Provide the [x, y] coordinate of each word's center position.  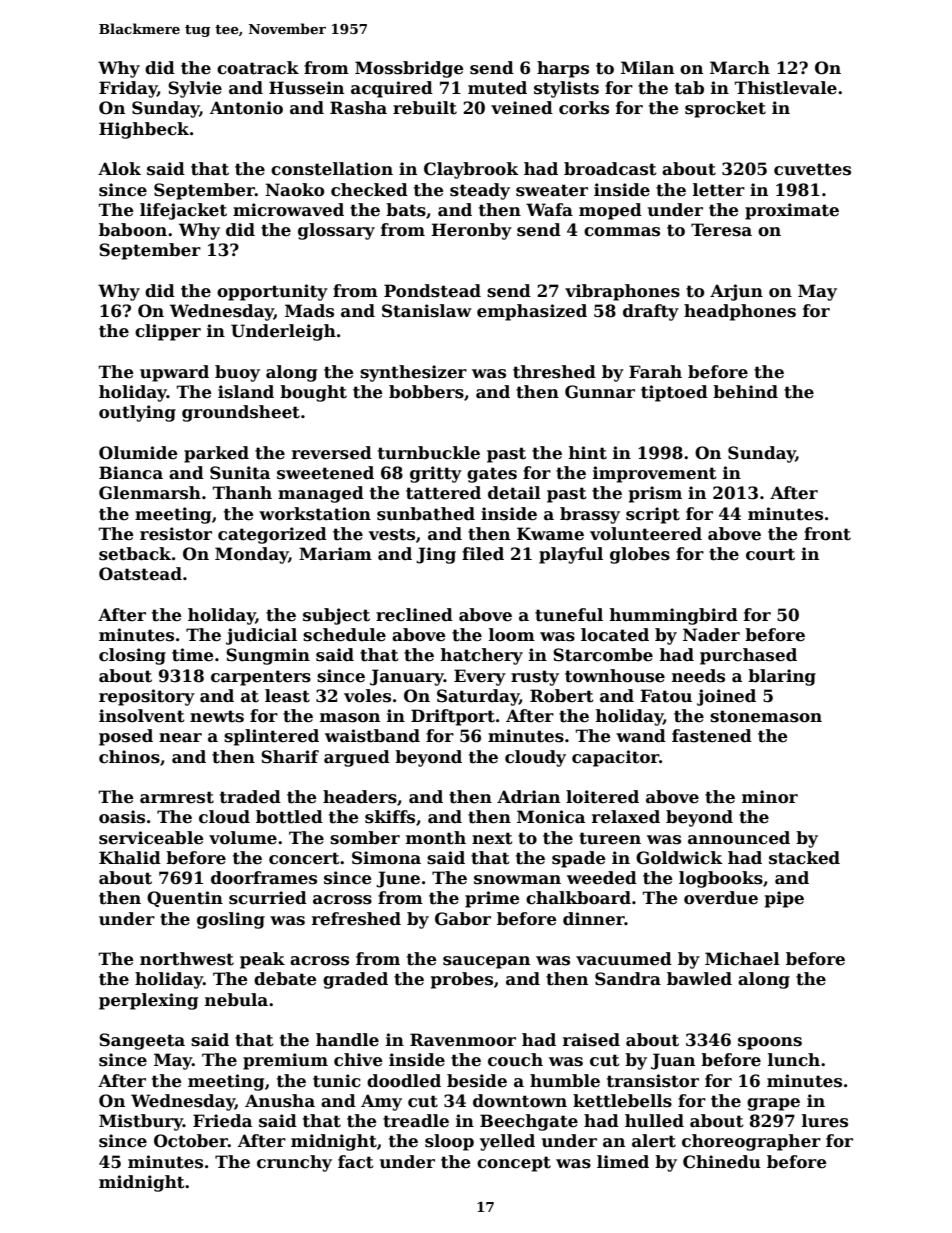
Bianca [131, 473]
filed [483, 554]
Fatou [666, 696]
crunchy [294, 1163]
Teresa [721, 230]
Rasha [358, 108]
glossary [336, 231]
